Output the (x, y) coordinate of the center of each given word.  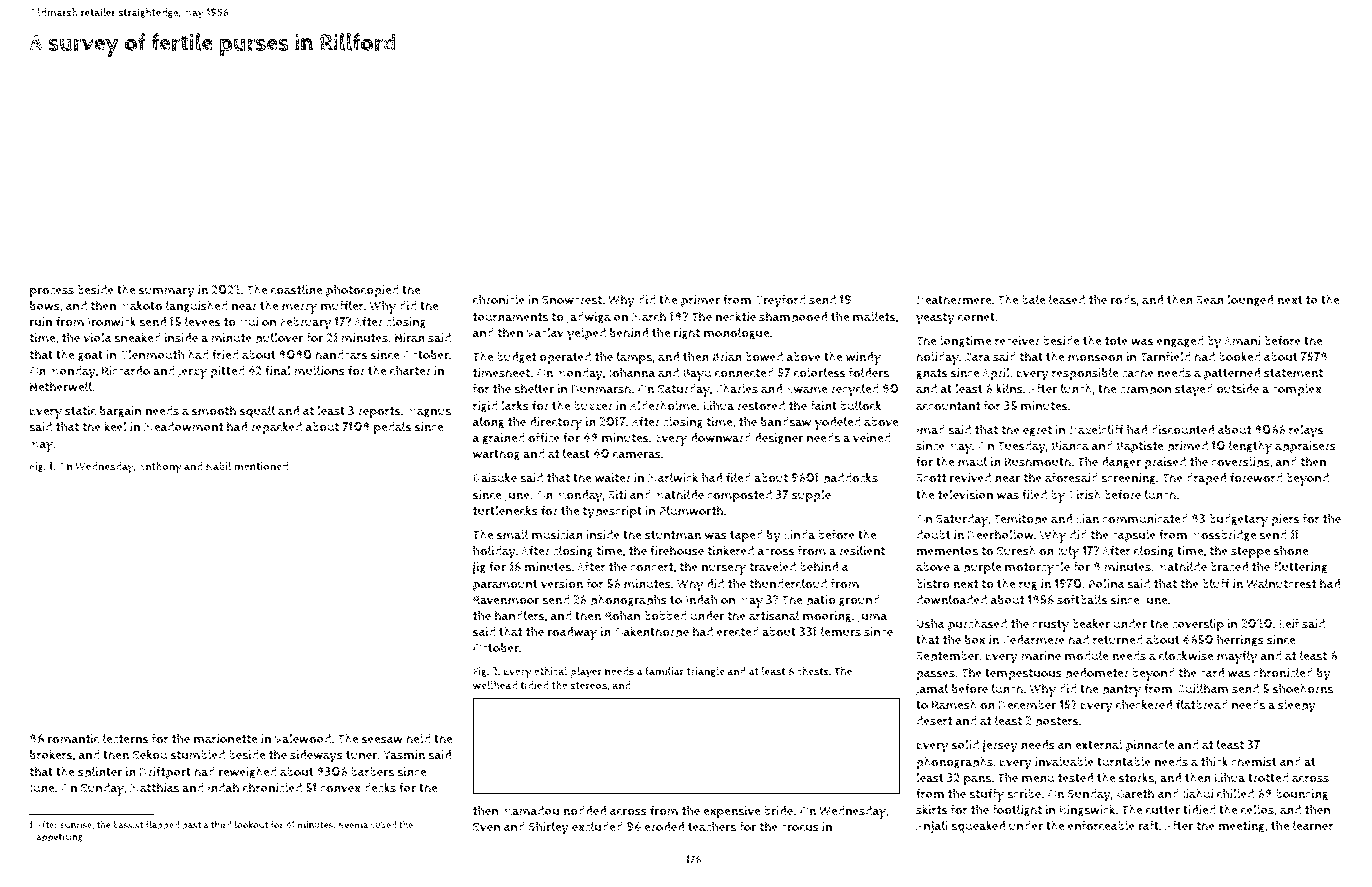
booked (1240, 356)
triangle (706, 672)
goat (90, 356)
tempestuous (1023, 675)
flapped (162, 826)
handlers (520, 615)
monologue (736, 333)
